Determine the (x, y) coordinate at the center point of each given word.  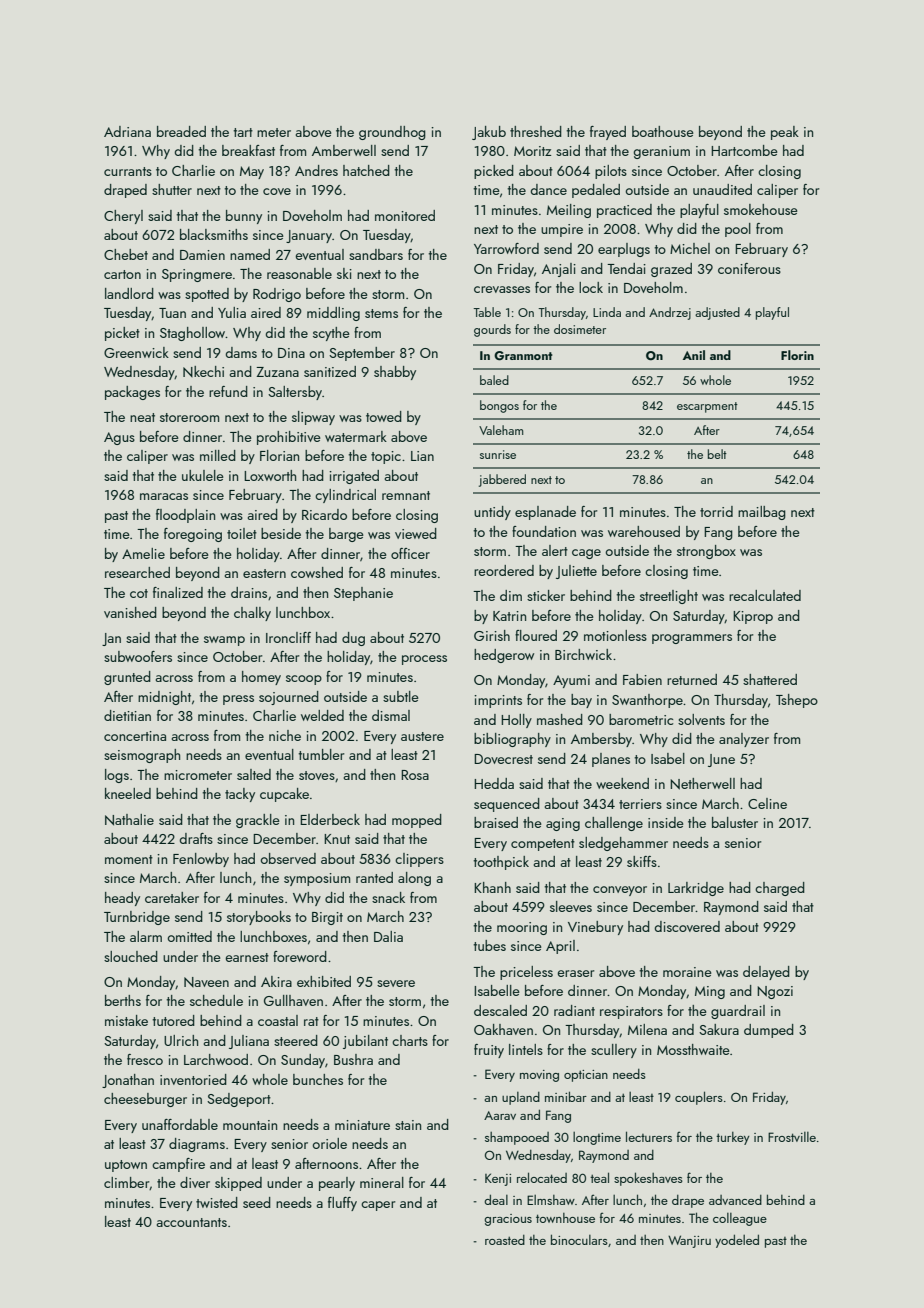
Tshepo (797, 701)
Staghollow (193, 334)
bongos (499, 406)
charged (780, 889)
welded (322, 715)
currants (128, 171)
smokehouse (761, 209)
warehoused (644, 531)
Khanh (492, 887)
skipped (238, 1184)
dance (548, 189)
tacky (240, 795)
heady (122, 899)
